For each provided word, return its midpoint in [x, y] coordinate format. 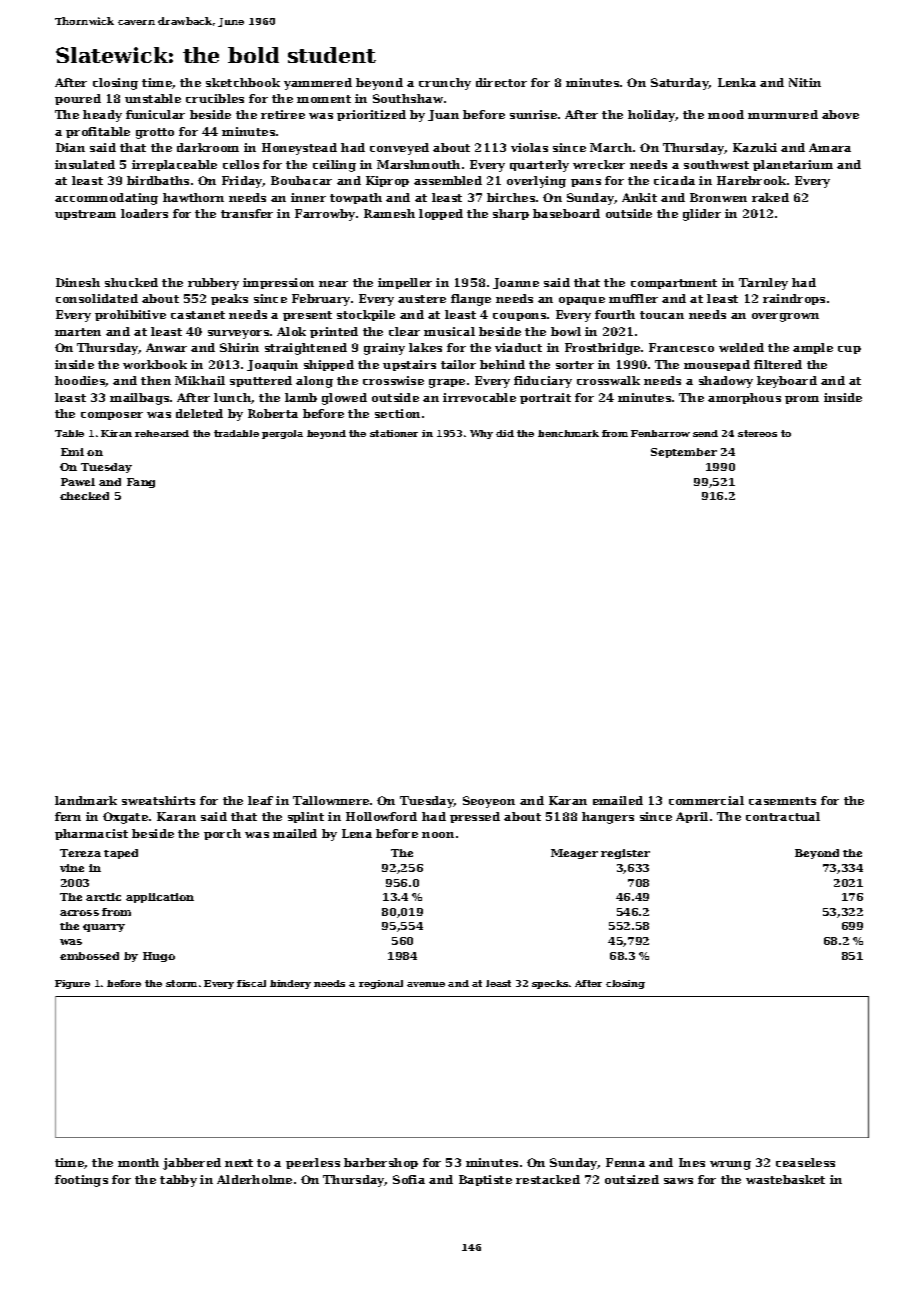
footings [81, 1181]
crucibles [215, 98]
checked [84, 496]
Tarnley [763, 284]
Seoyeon [489, 802]
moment [324, 99]
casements [782, 801]
